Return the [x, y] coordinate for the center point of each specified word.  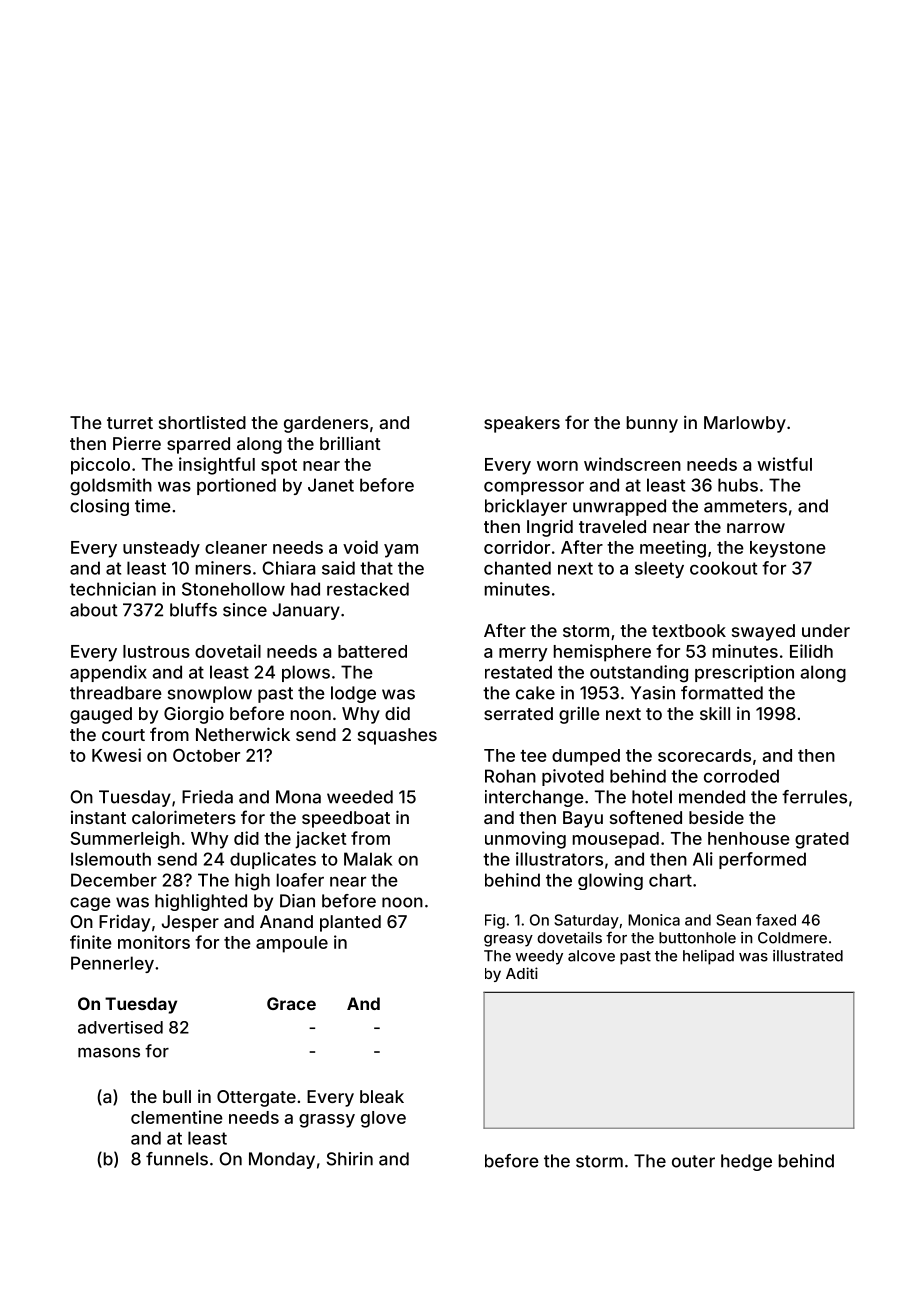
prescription [744, 673]
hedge [746, 1162]
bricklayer [526, 507]
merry [523, 655]
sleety [659, 569]
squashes [397, 736]
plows [306, 673]
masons [109, 1053]
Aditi [522, 973]
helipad [708, 957]
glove [383, 1119]
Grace [291, 1003]
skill [715, 713]
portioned [236, 486]
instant [98, 817]
